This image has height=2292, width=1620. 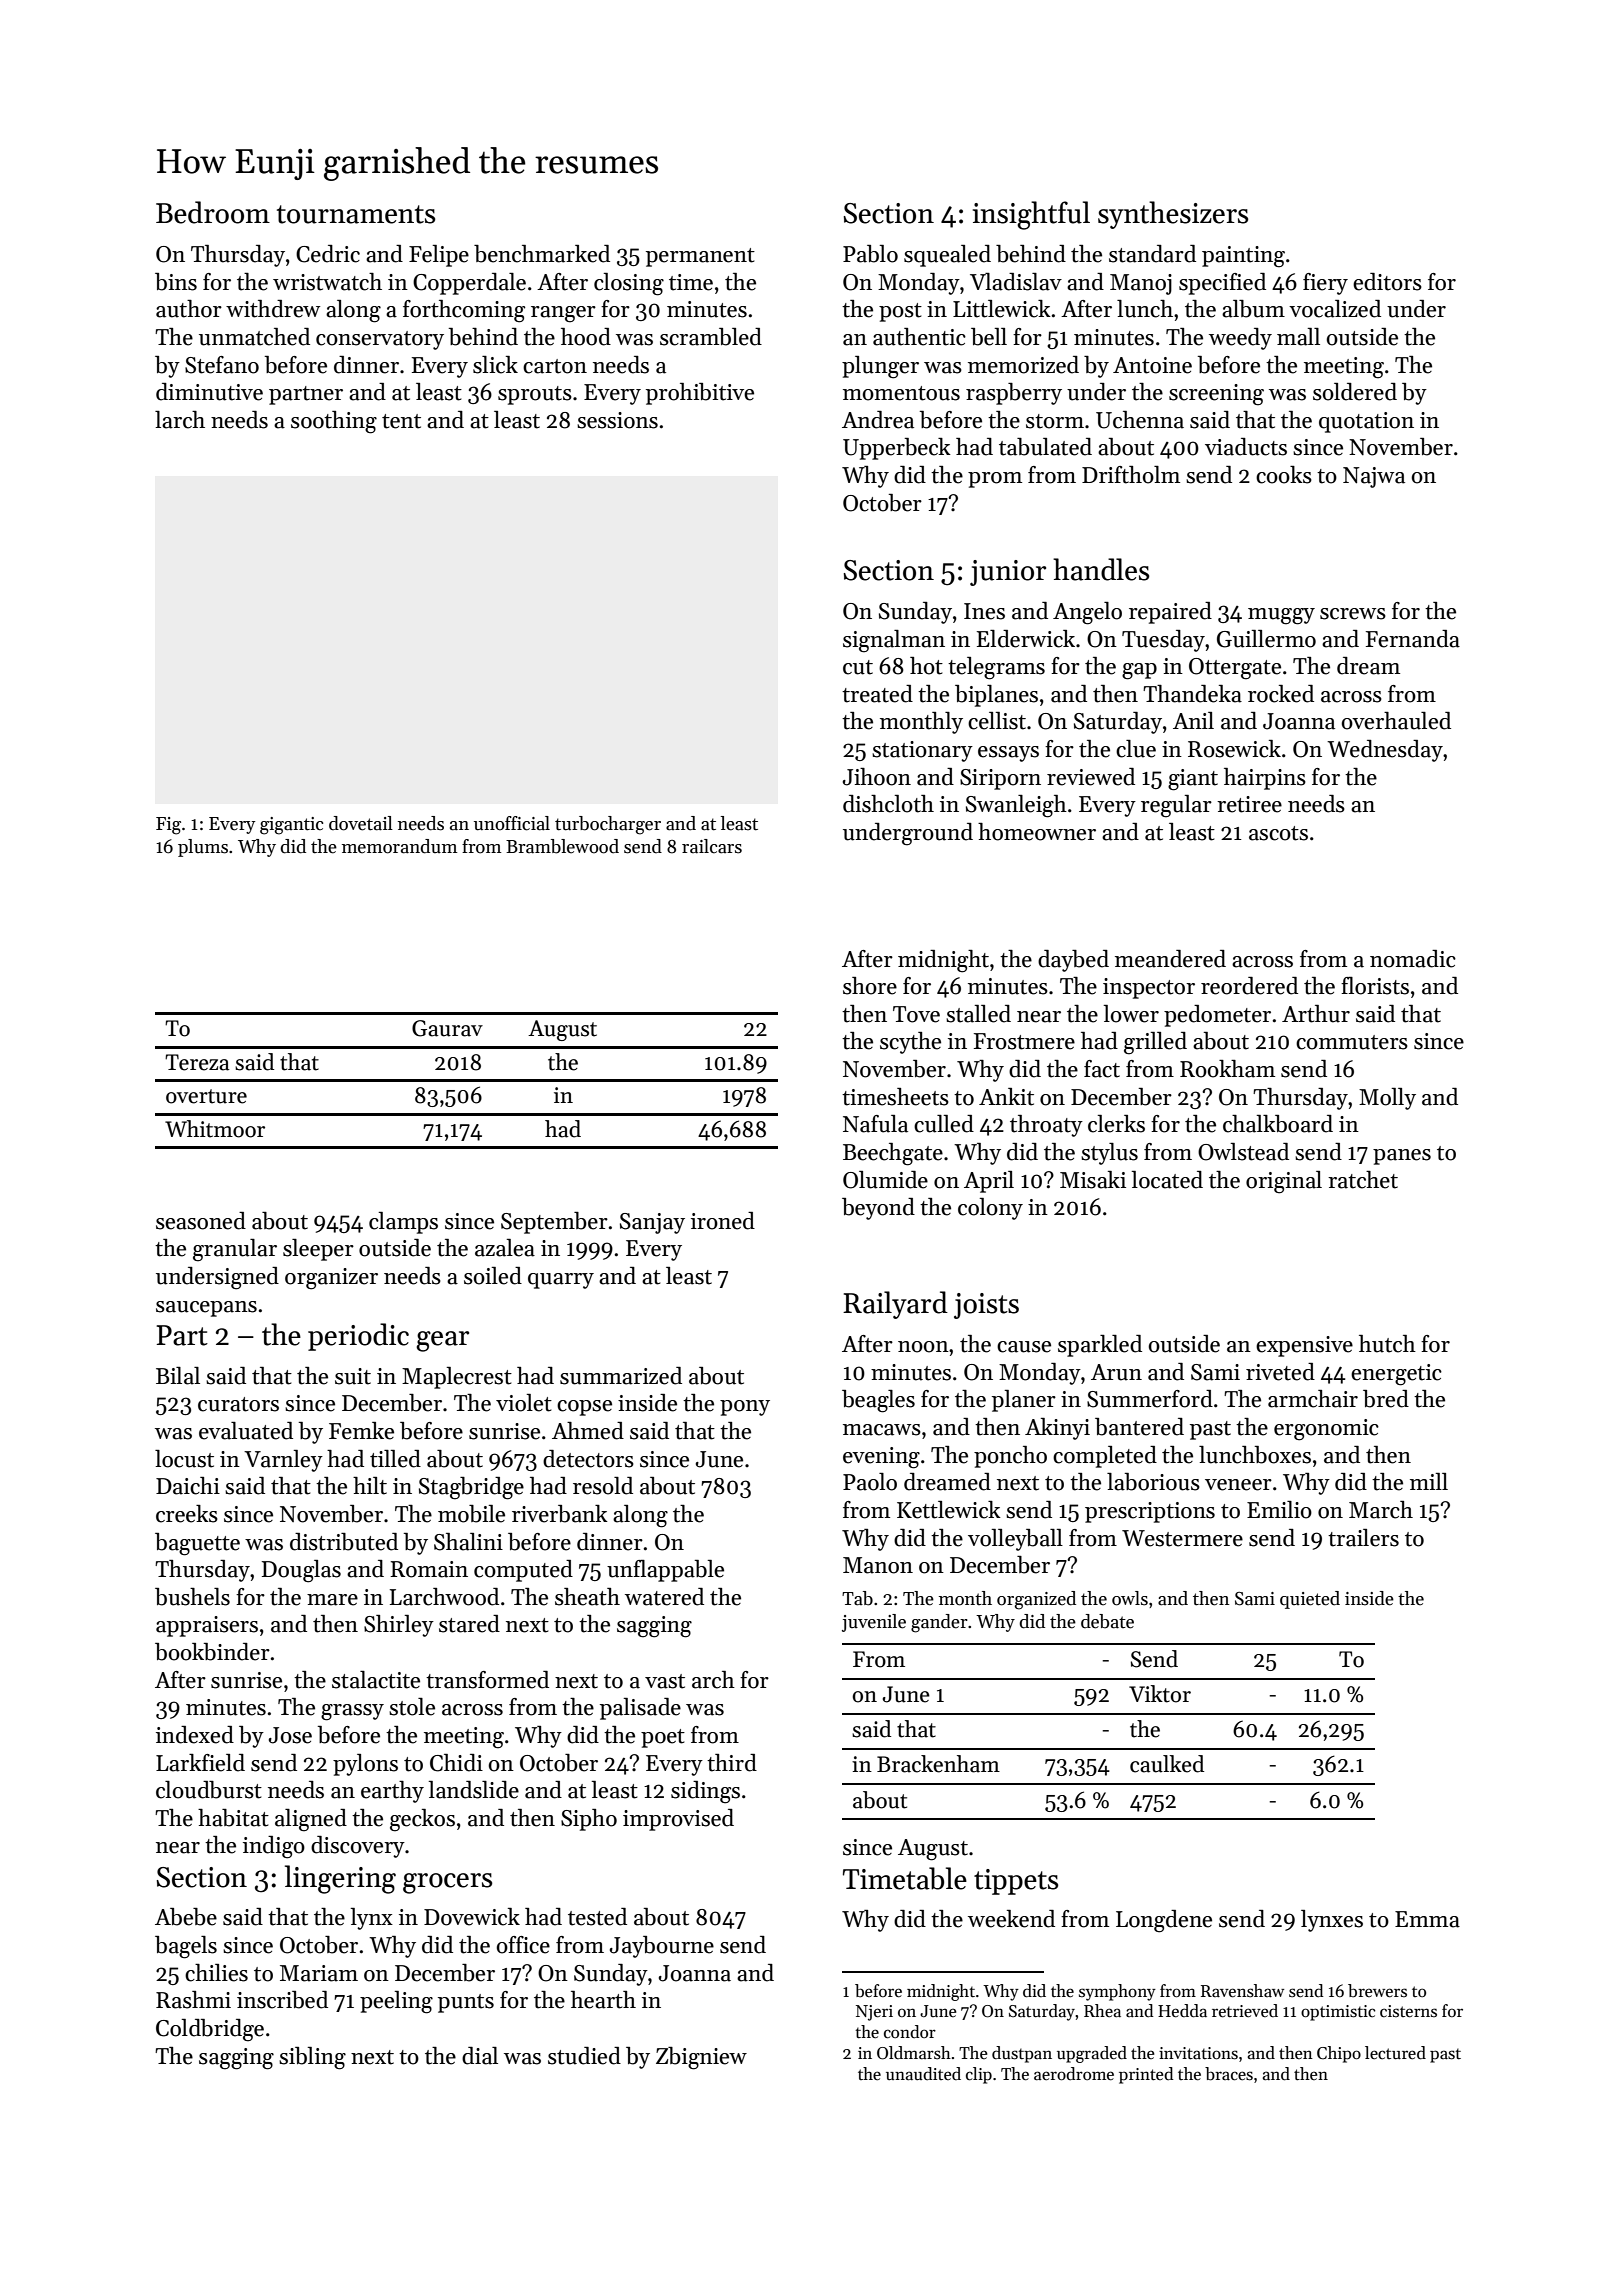 I want to click on overhauled, so click(x=1396, y=721).
